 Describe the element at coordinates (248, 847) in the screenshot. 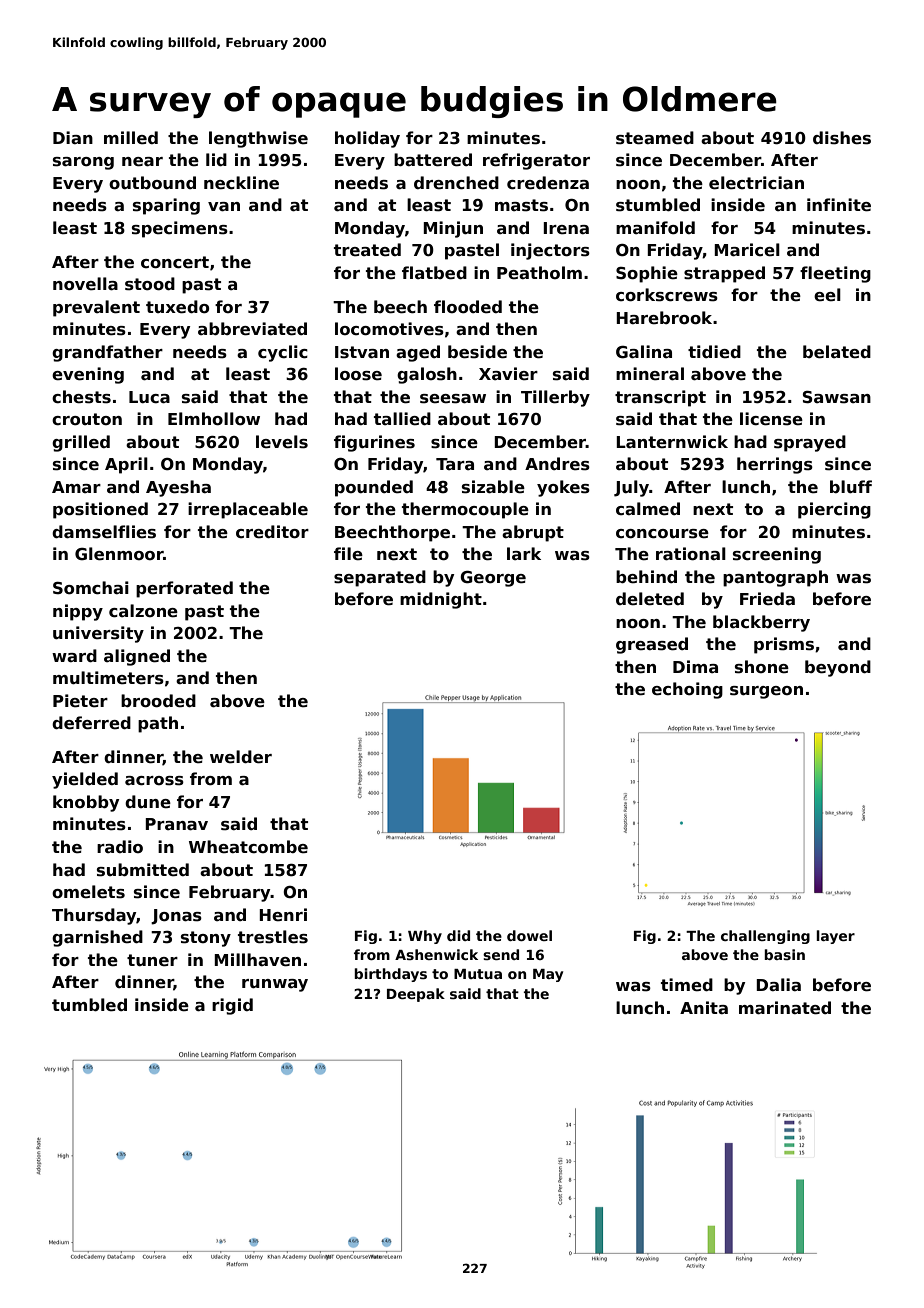

I see `Wheatcombe` at that location.
